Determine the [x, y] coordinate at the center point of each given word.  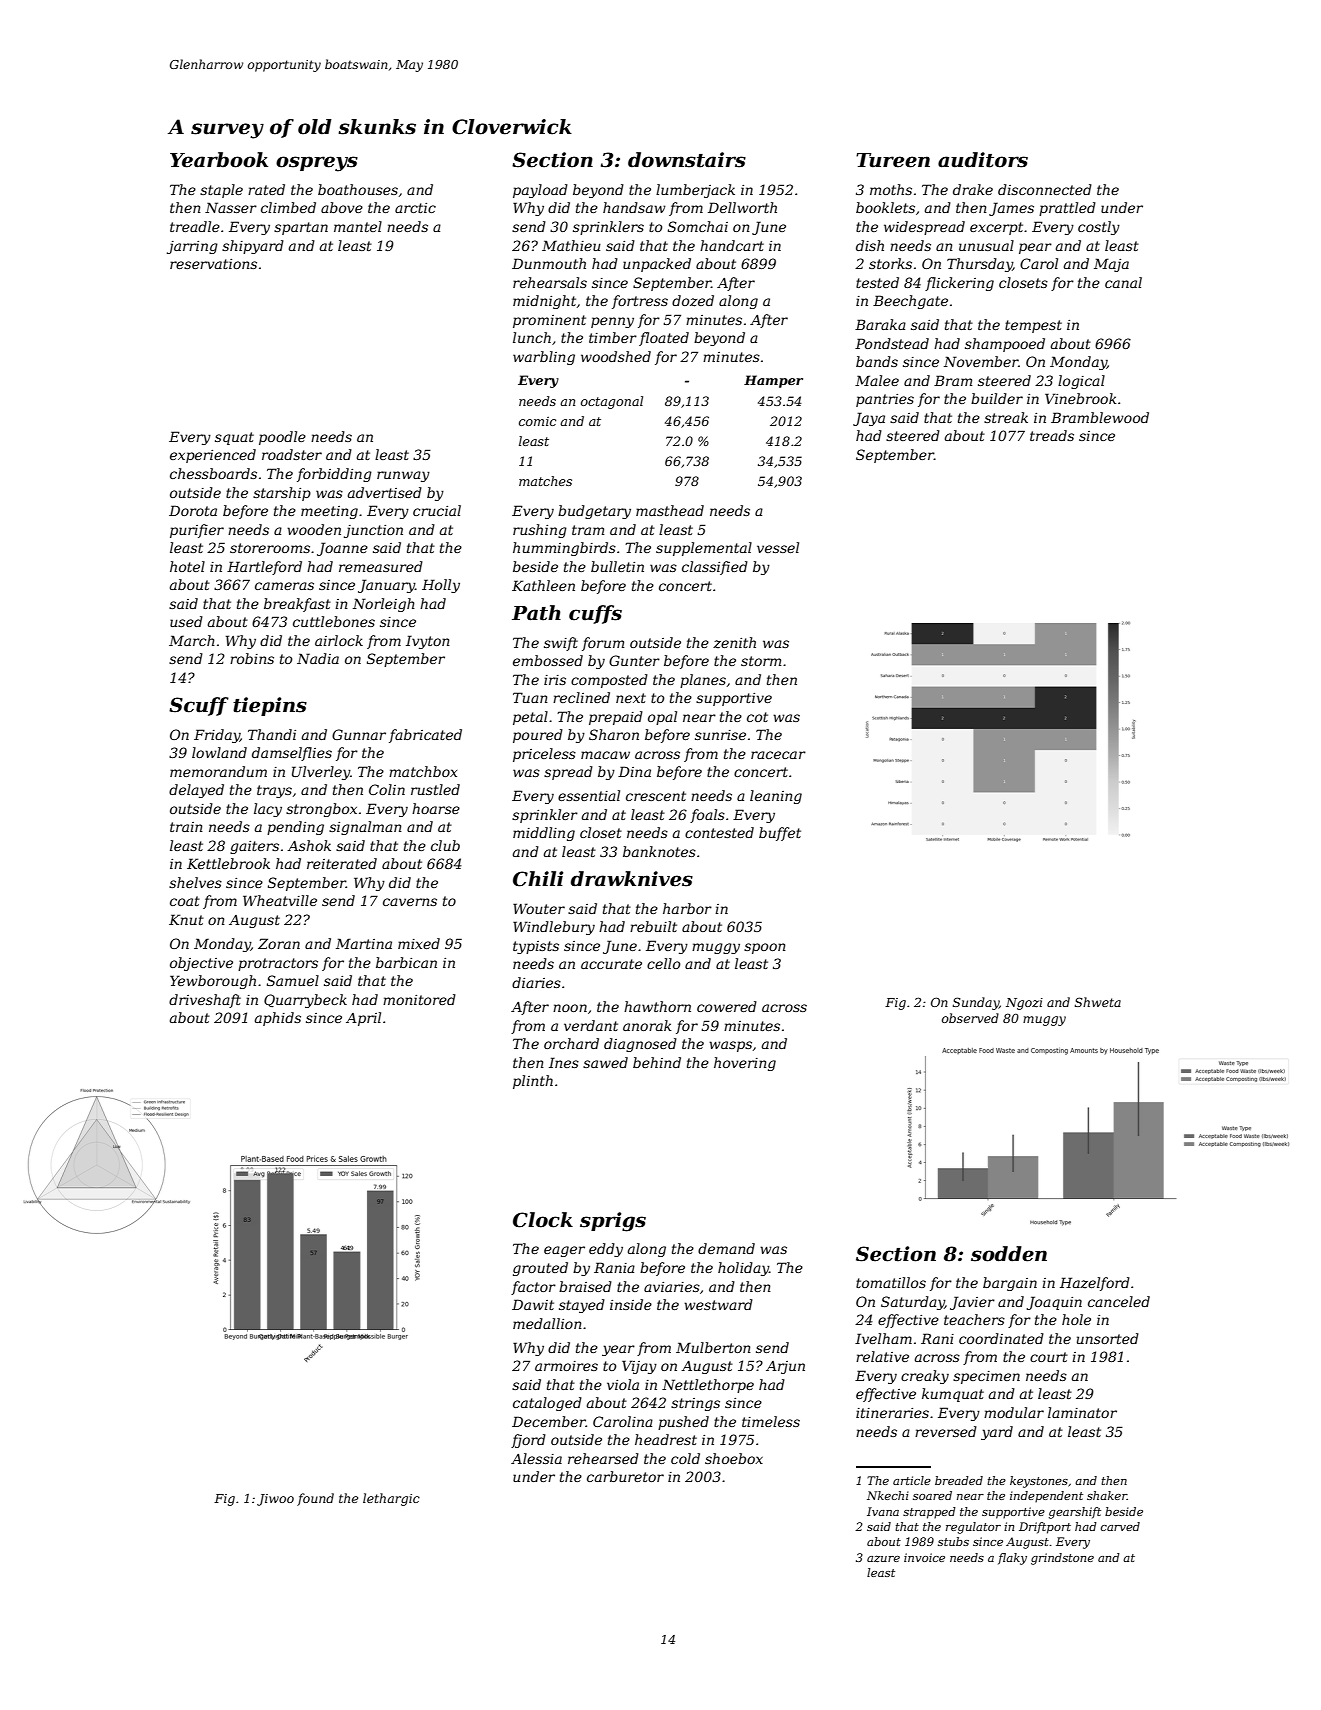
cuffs [595, 614]
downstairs [687, 160]
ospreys [317, 164]
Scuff [199, 706]
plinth [533, 1082]
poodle [282, 438]
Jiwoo [275, 1500]
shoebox [734, 1458]
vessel [778, 547]
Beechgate [910, 302]
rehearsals [550, 282]
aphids [278, 1019]
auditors [983, 160]
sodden [1009, 1254]
